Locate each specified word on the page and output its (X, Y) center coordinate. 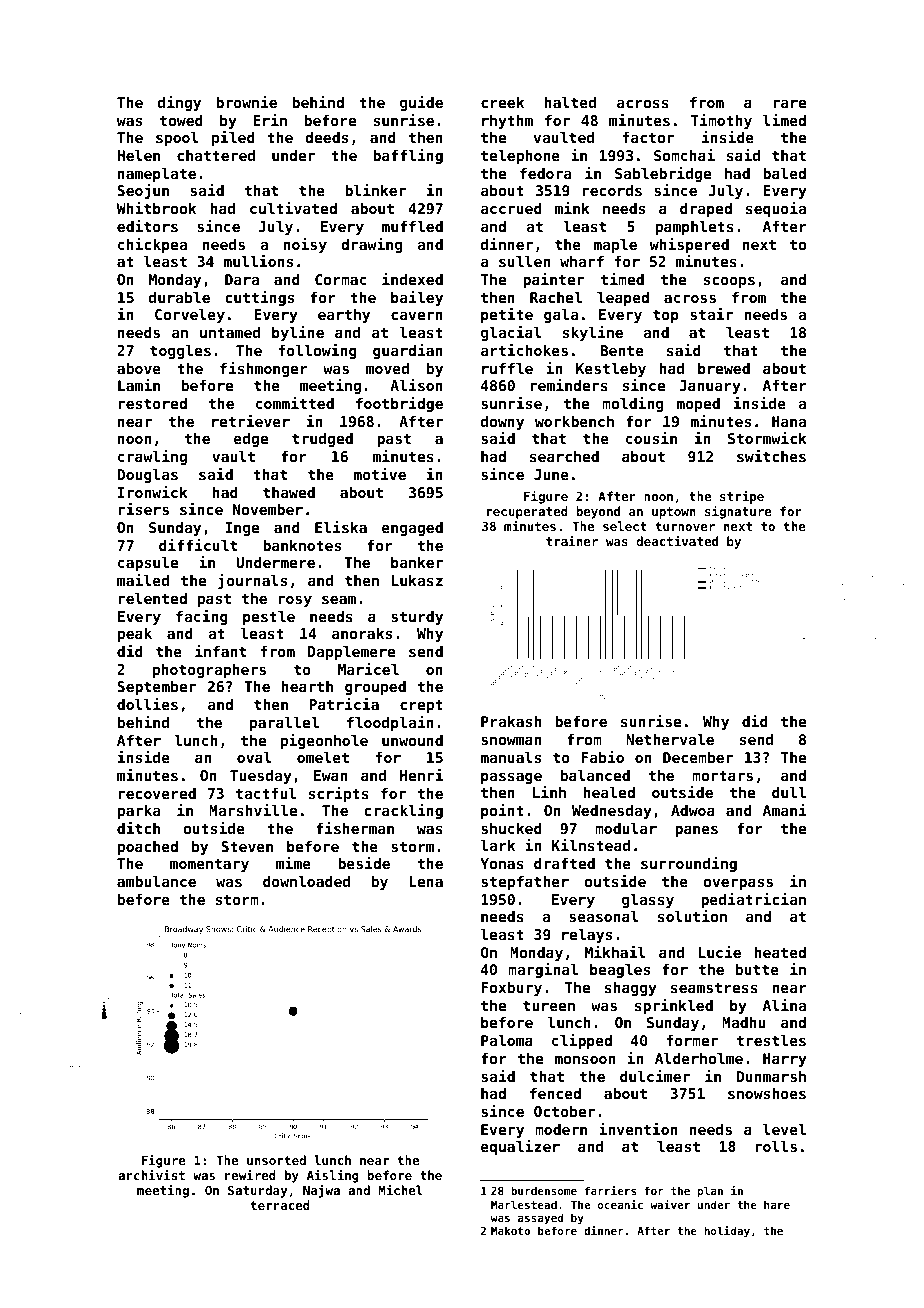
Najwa (321, 1191)
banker (417, 562)
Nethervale (670, 739)
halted (570, 102)
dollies (147, 704)
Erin (270, 120)
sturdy (417, 618)
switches (771, 456)
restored (153, 403)
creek (502, 102)
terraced (280, 1205)
